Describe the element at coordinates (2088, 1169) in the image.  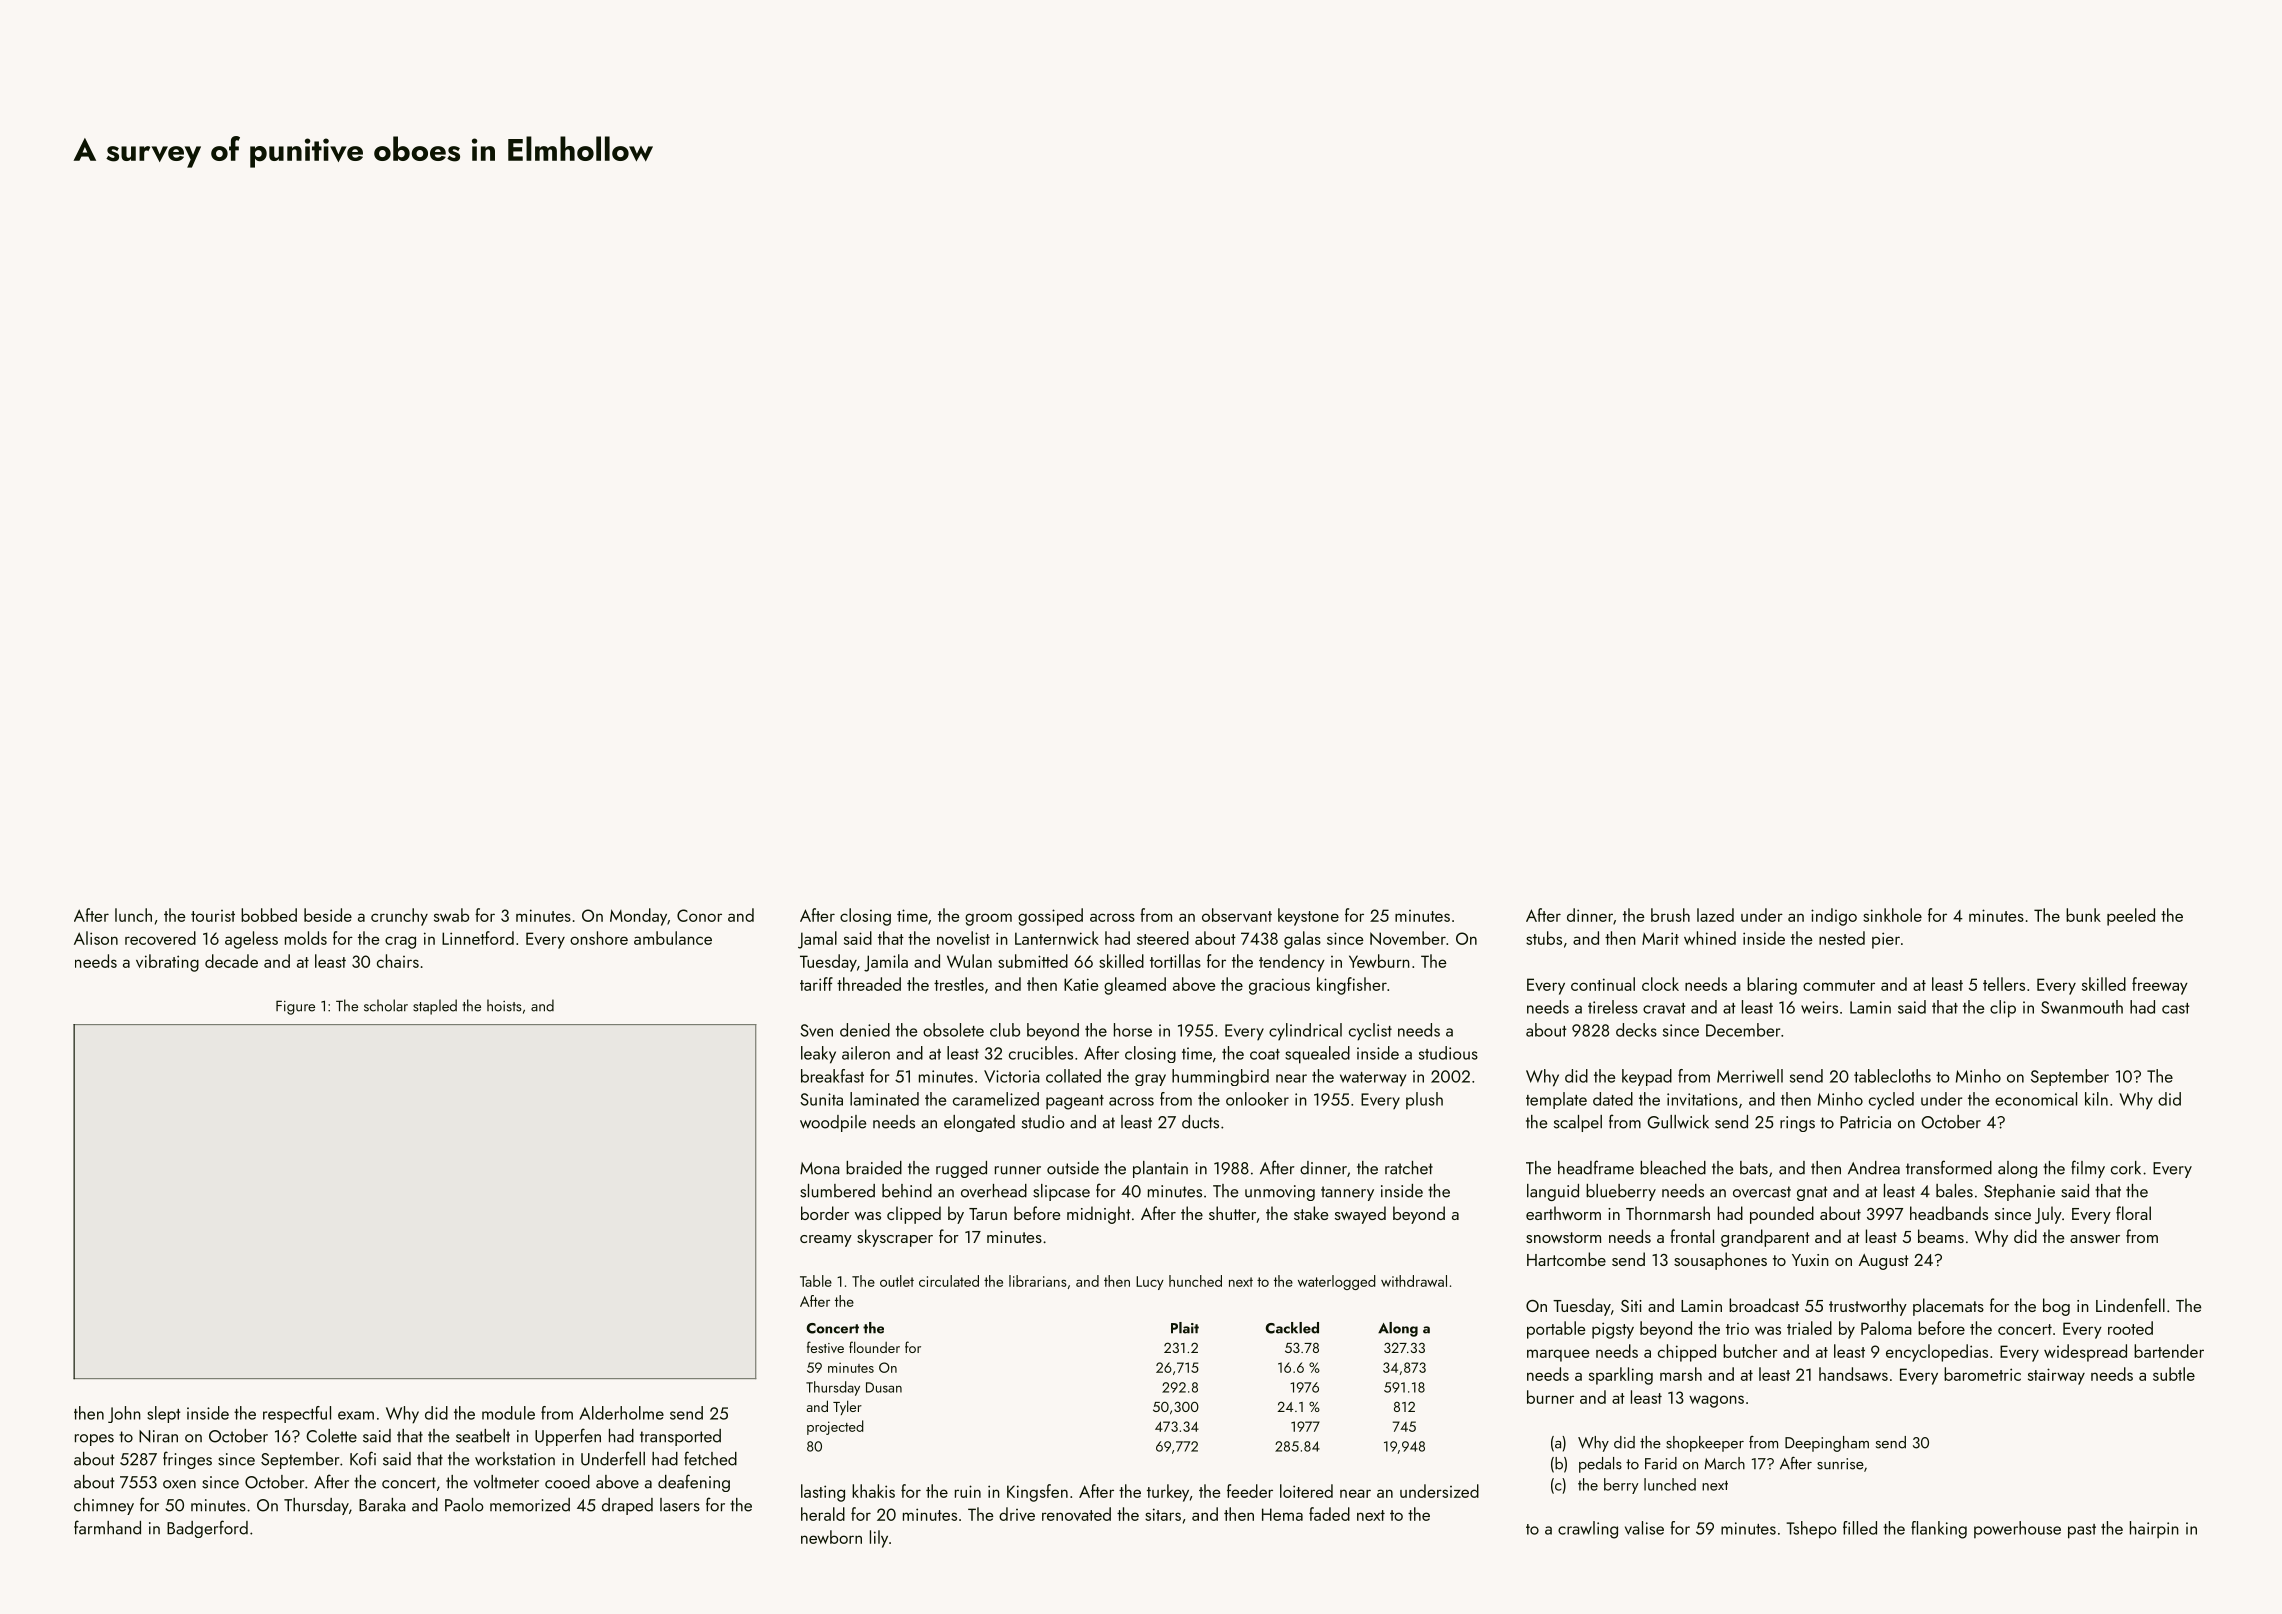
I see `filmy` at that location.
